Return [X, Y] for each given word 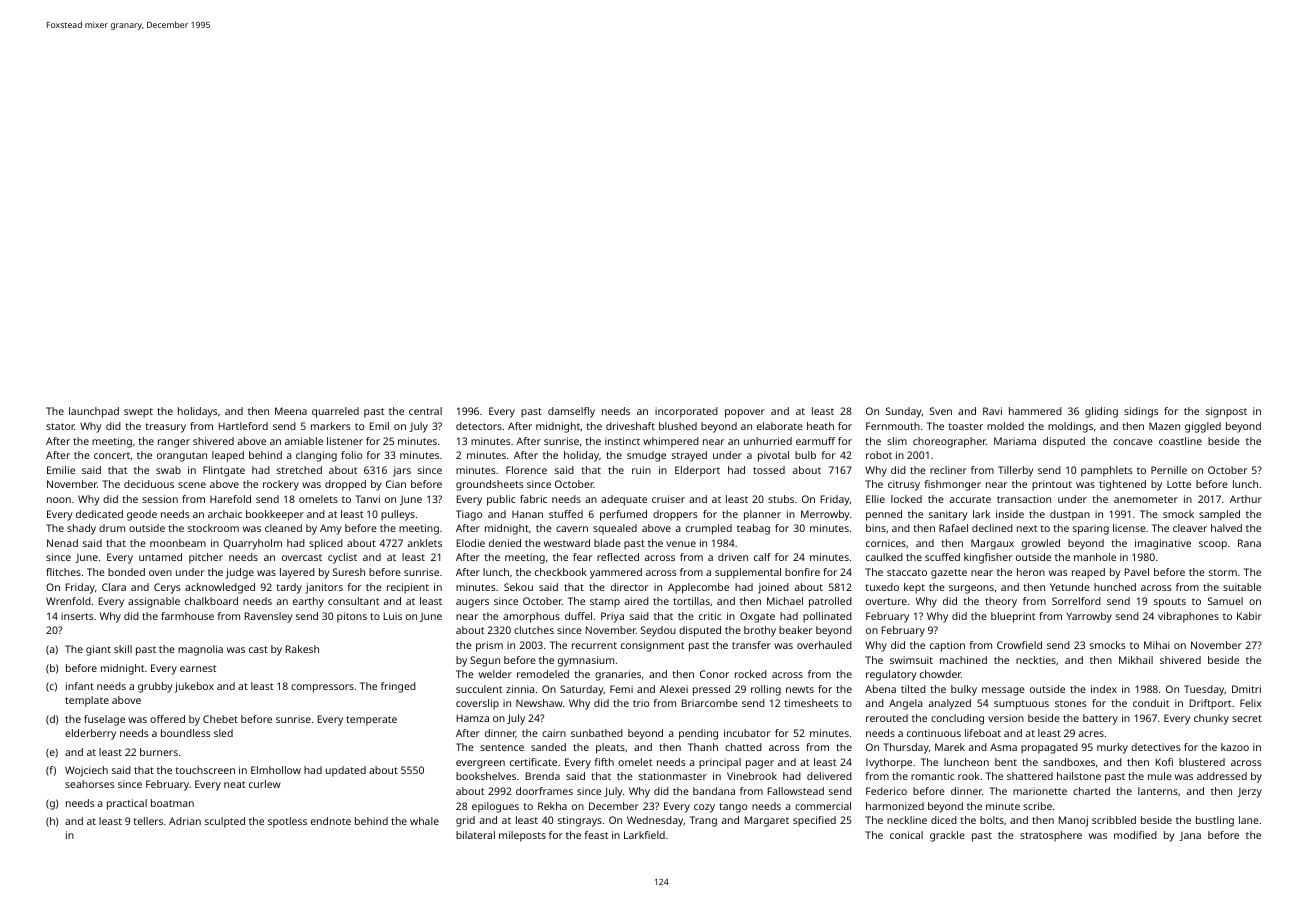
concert [112, 455]
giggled [1203, 427]
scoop [1213, 545]
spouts [1170, 603]
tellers [148, 821]
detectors [479, 426]
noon [59, 500]
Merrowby [825, 515]
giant [98, 650]
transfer [751, 645]
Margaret [767, 821]
